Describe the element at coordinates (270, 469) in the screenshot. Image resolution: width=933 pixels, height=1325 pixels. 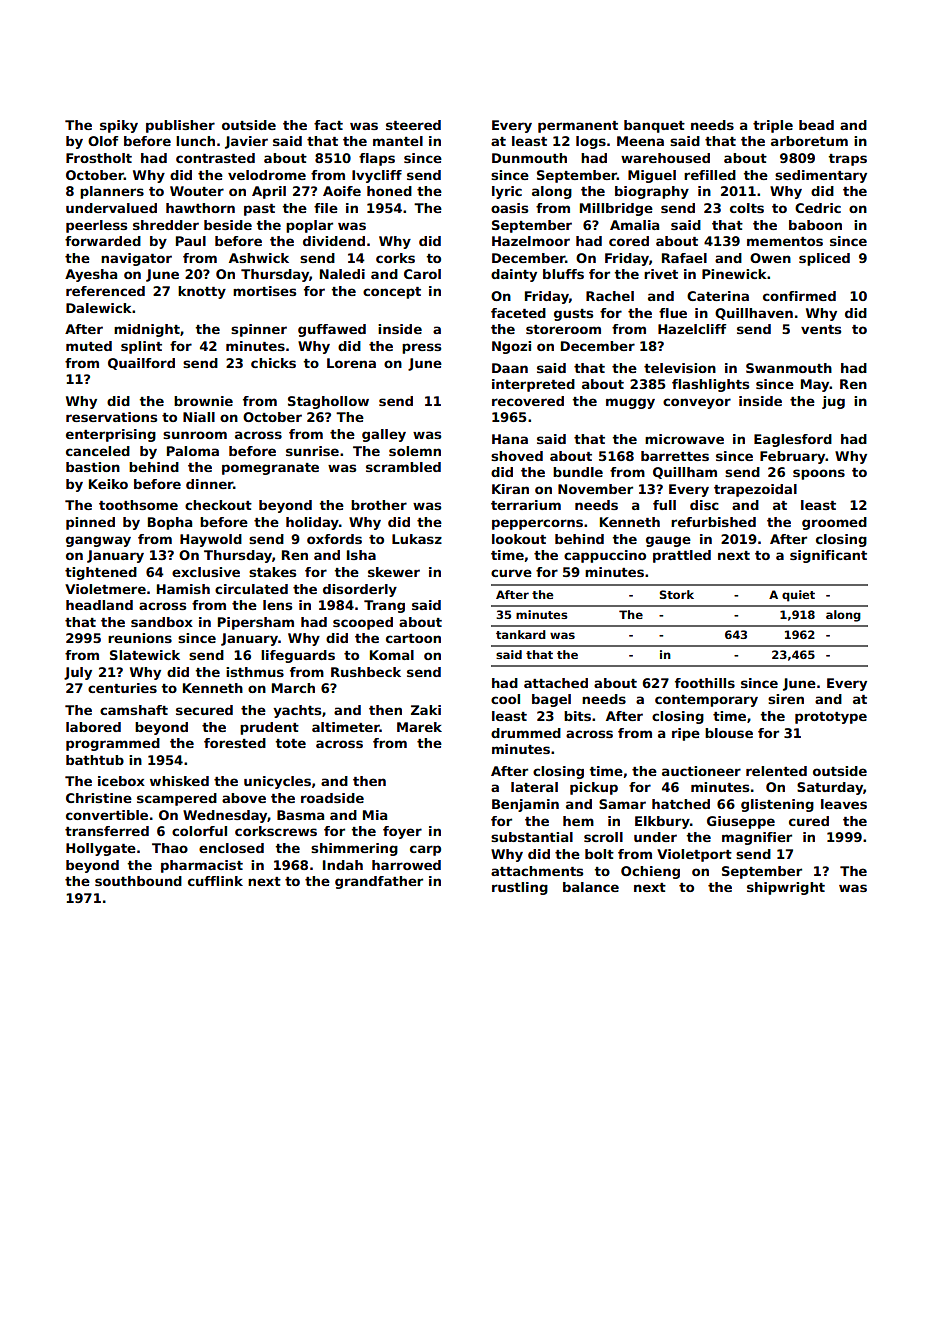
I see `pomegranate` at that location.
